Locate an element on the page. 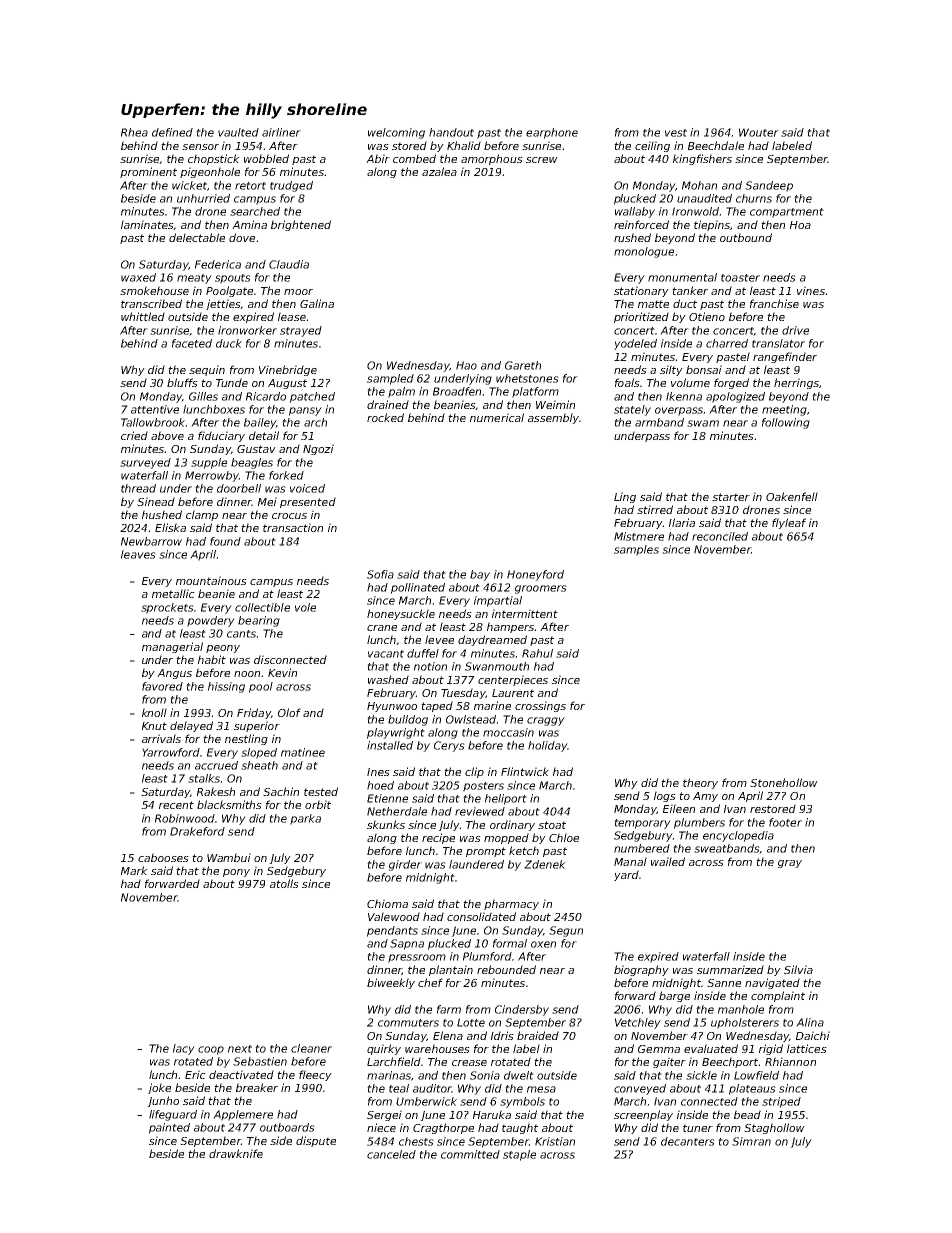 The width and height of the page is (952, 1233). rushed is located at coordinates (632, 237).
